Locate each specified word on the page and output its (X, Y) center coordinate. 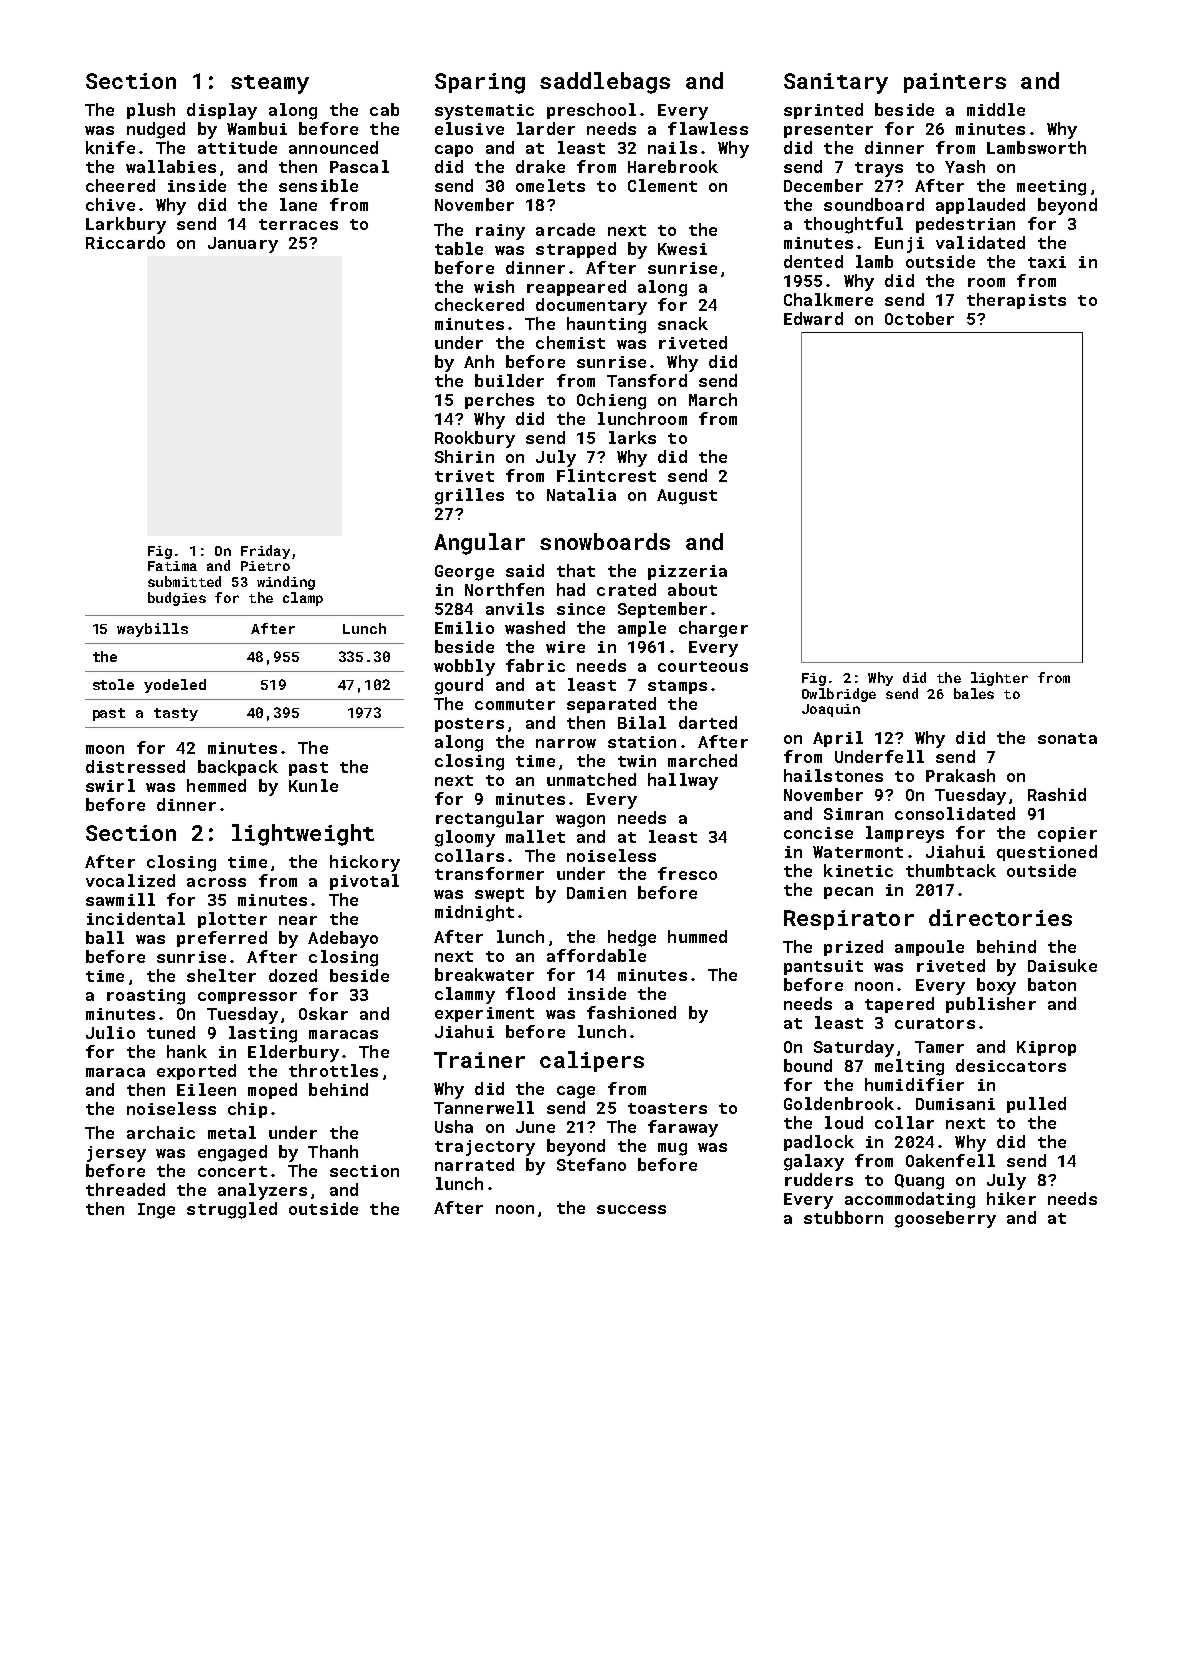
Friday (265, 552)
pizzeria (687, 572)
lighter (999, 679)
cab (384, 109)
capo (454, 151)
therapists (1016, 301)
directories (1000, 917)
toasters (667, 1108)
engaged (232, 1153)
